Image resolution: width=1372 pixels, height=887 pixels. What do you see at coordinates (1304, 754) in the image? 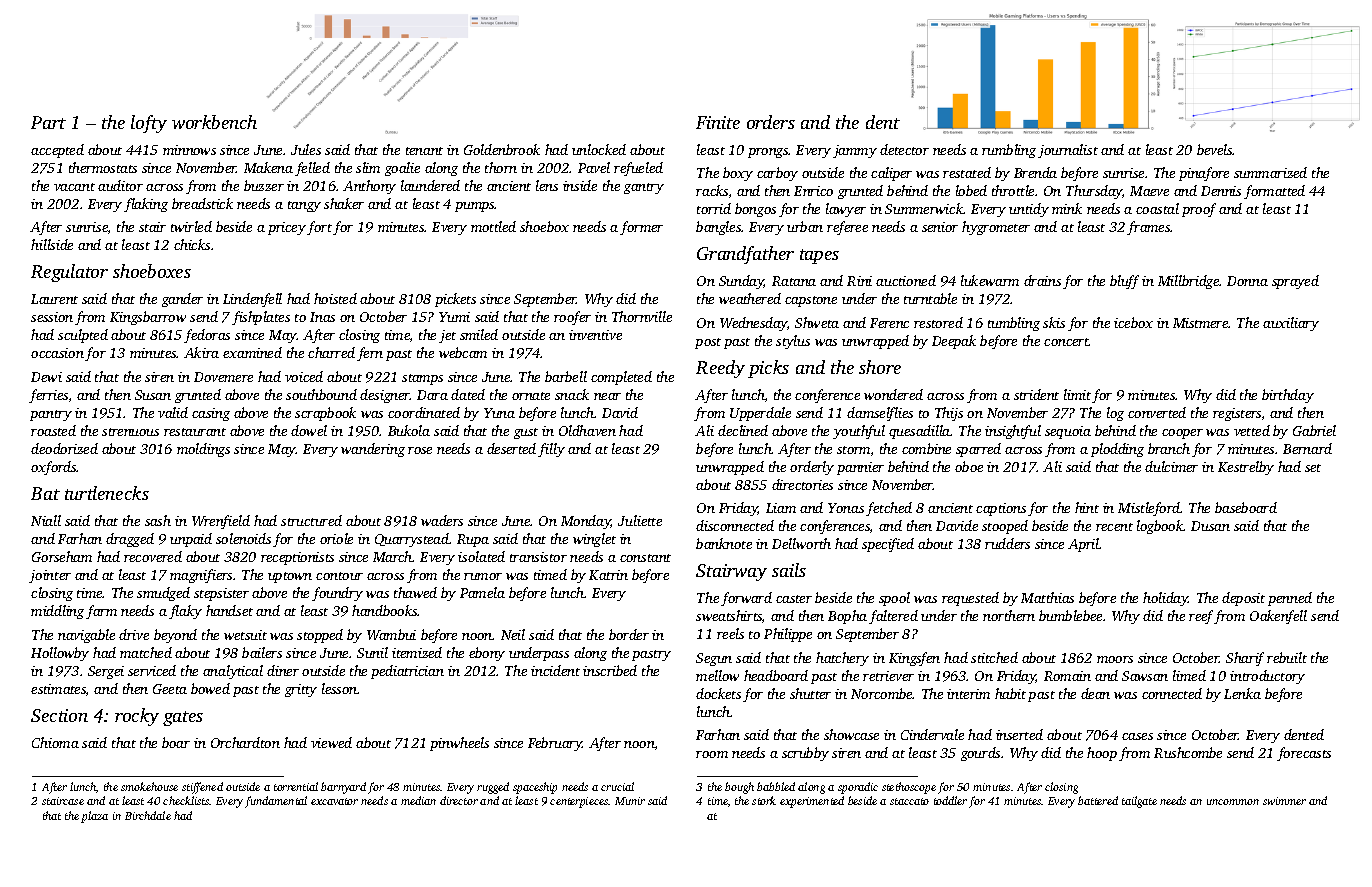
I see `forecasts` at bounding box center [1304, 754].
